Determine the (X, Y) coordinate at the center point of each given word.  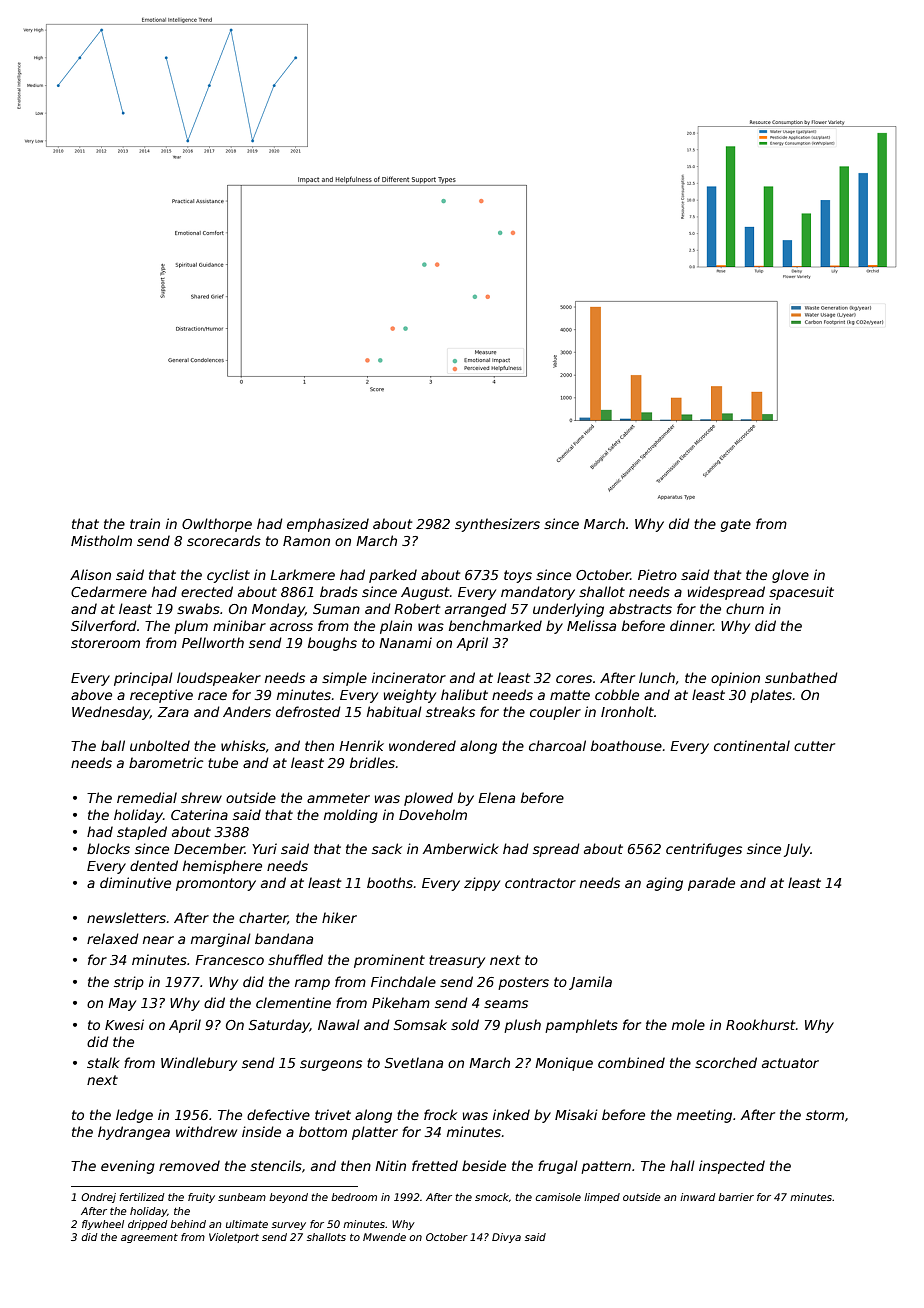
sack (387, 848)
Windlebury (199, 1064)
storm (825, 1115)
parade (711, 884)
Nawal (339, 1024)
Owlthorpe (217, 525)
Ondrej (98, 1198)
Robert (417, 608)
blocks (108, 848)
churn (745, 608)
